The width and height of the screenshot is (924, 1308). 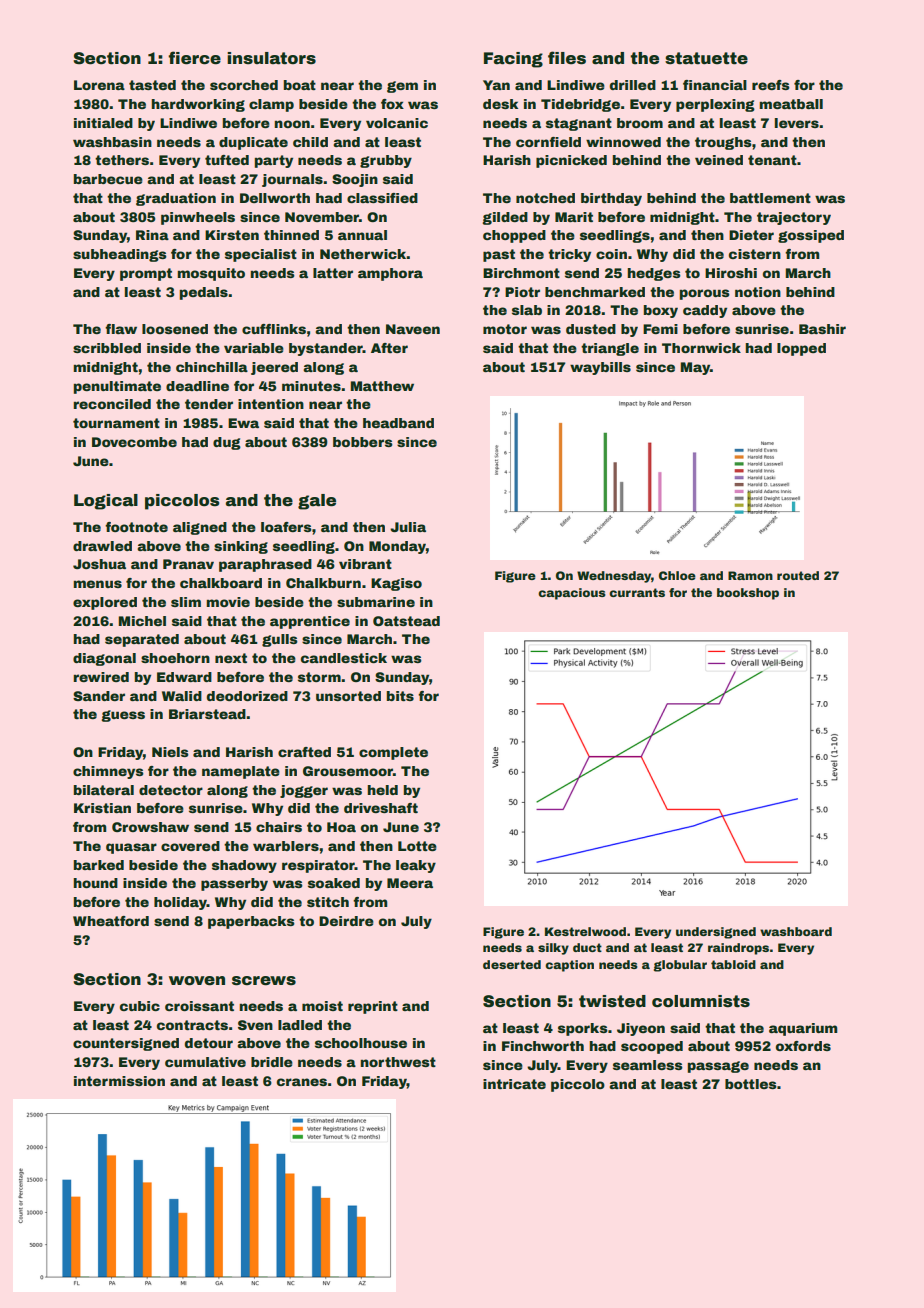 I want to click on movie, so click(x=228, y=602).
